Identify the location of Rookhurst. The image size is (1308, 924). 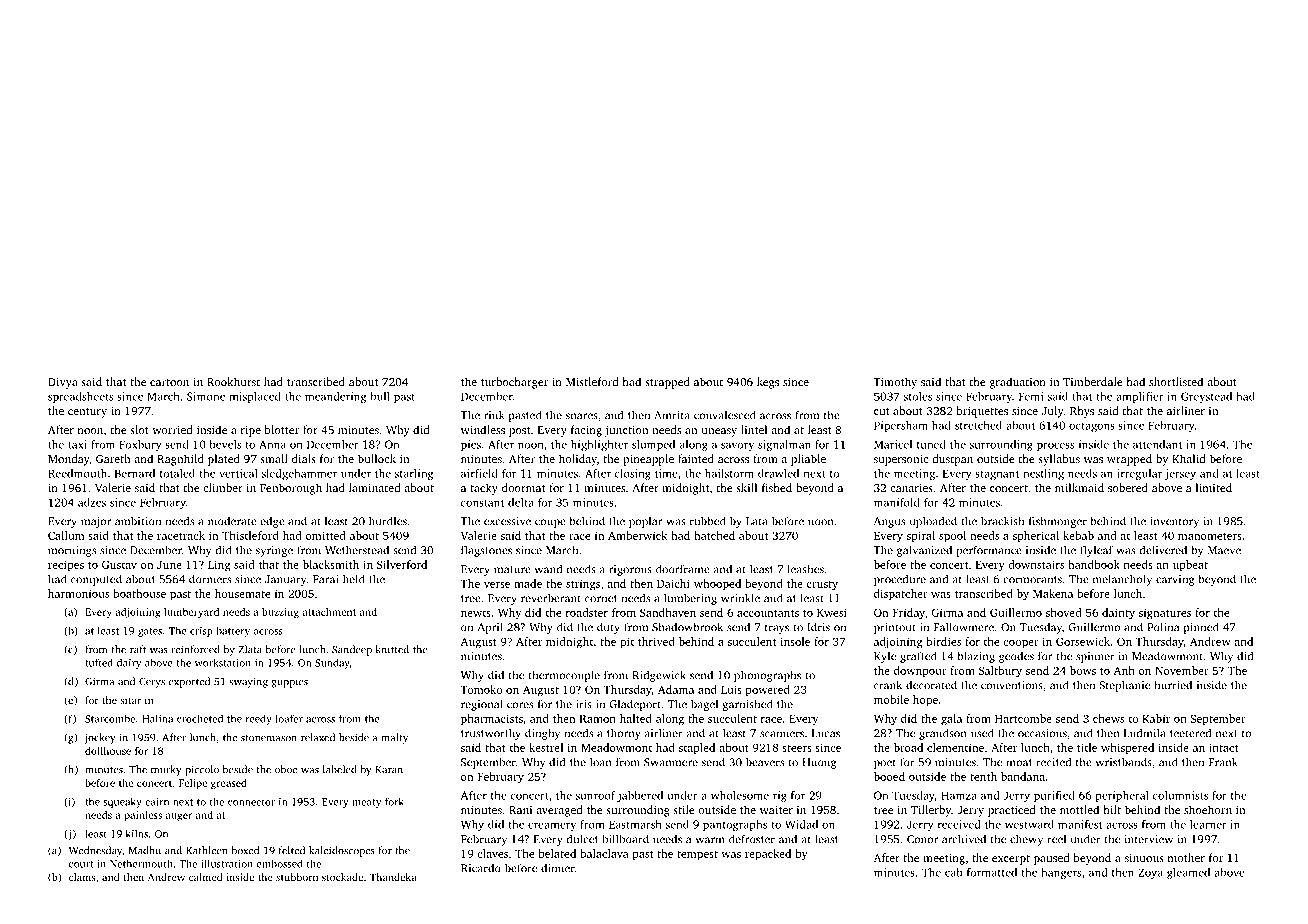
(233, 381).
